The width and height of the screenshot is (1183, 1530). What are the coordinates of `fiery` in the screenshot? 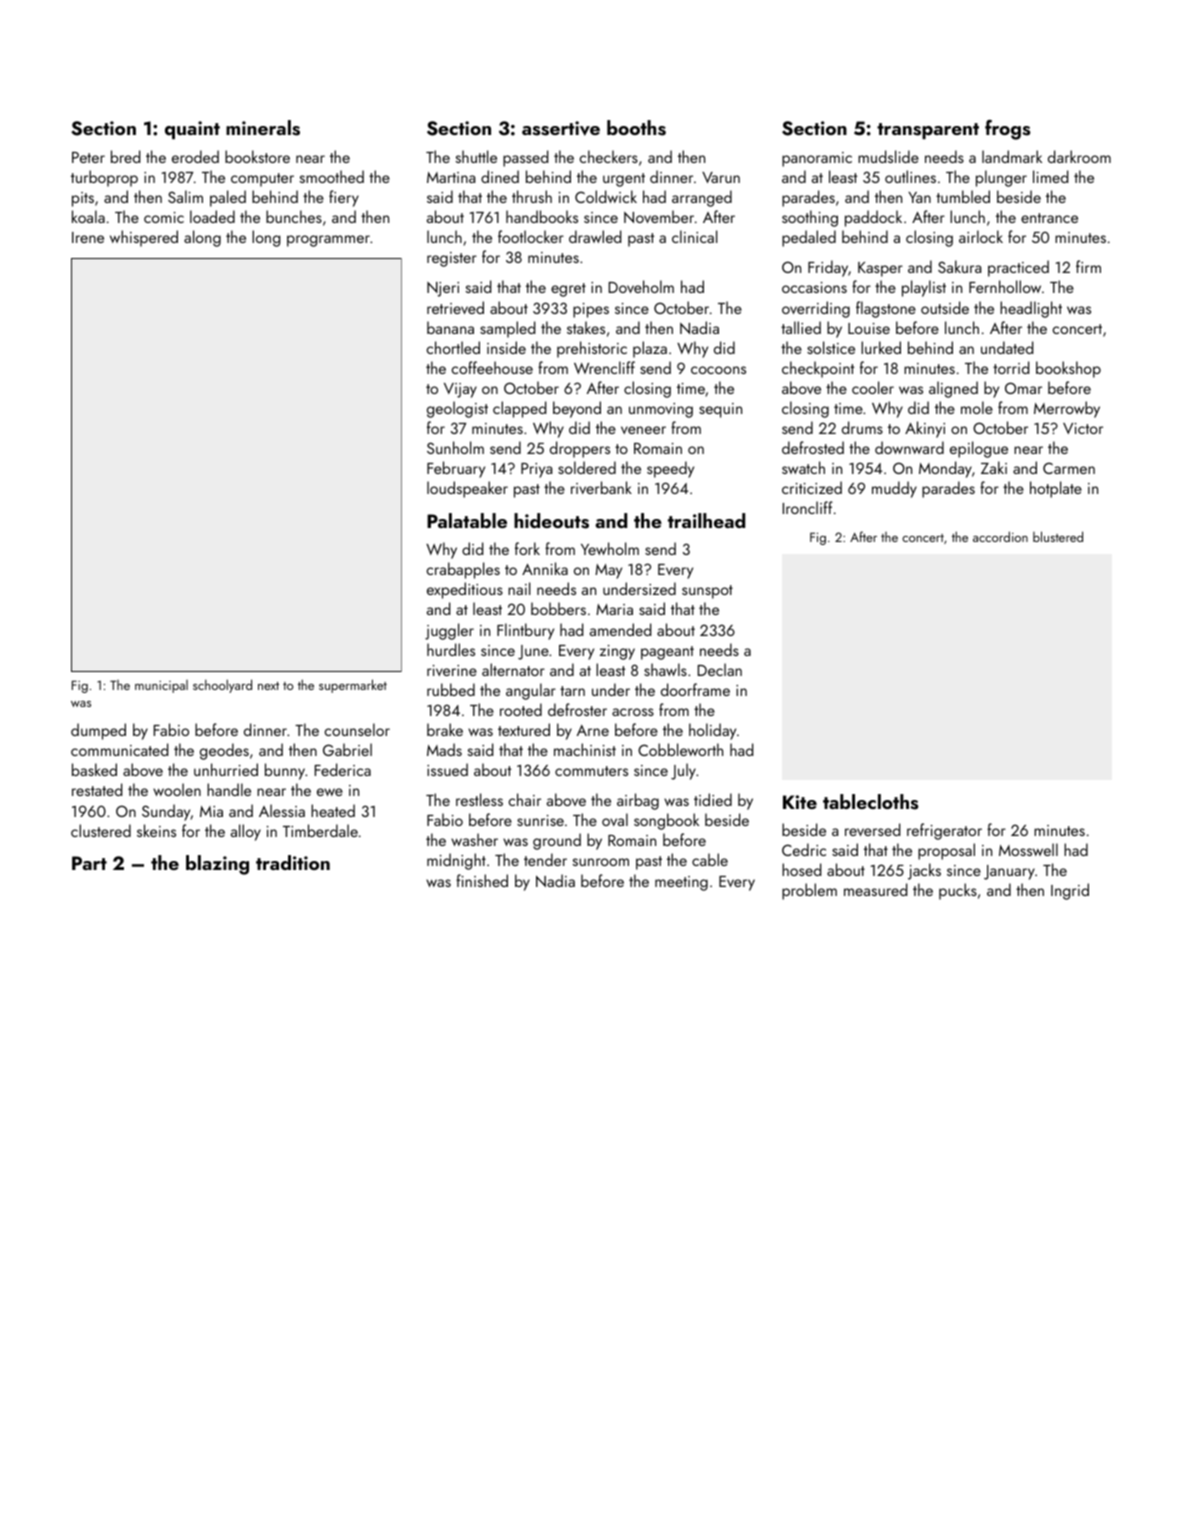 It's located at (344, 198).
